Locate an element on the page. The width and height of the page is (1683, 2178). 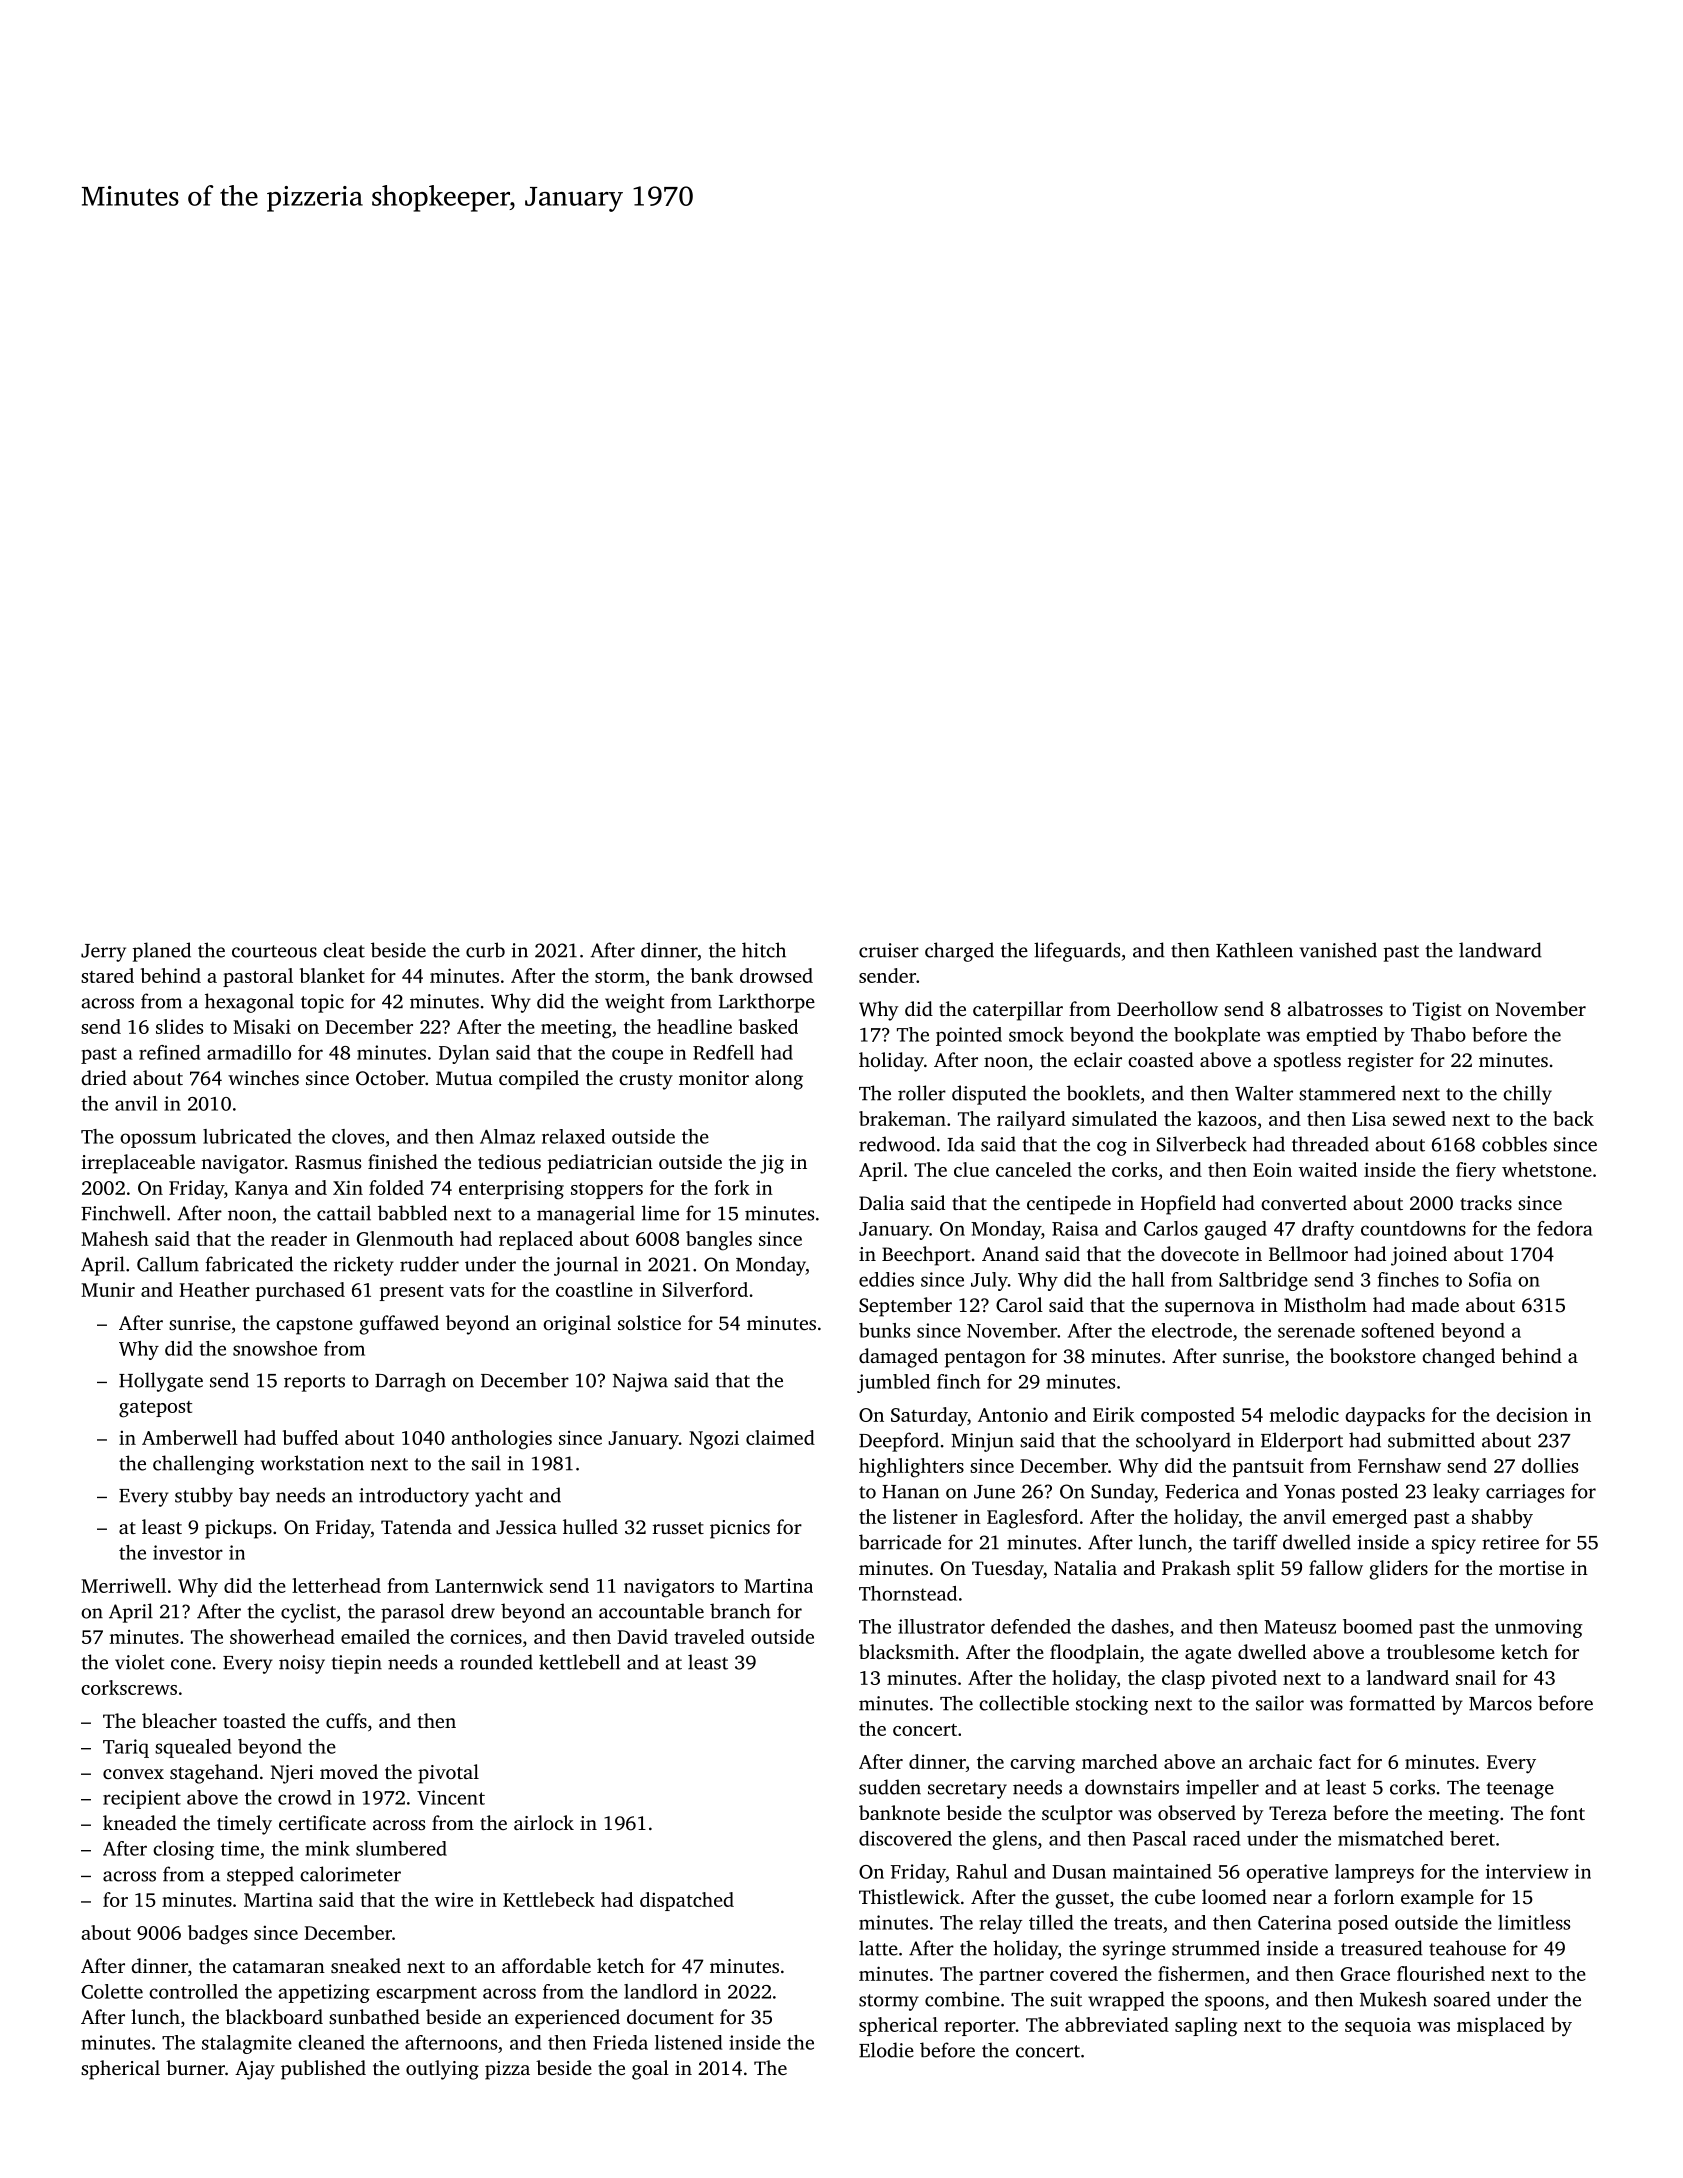
airlock is located at coordinates (544, 1822).
